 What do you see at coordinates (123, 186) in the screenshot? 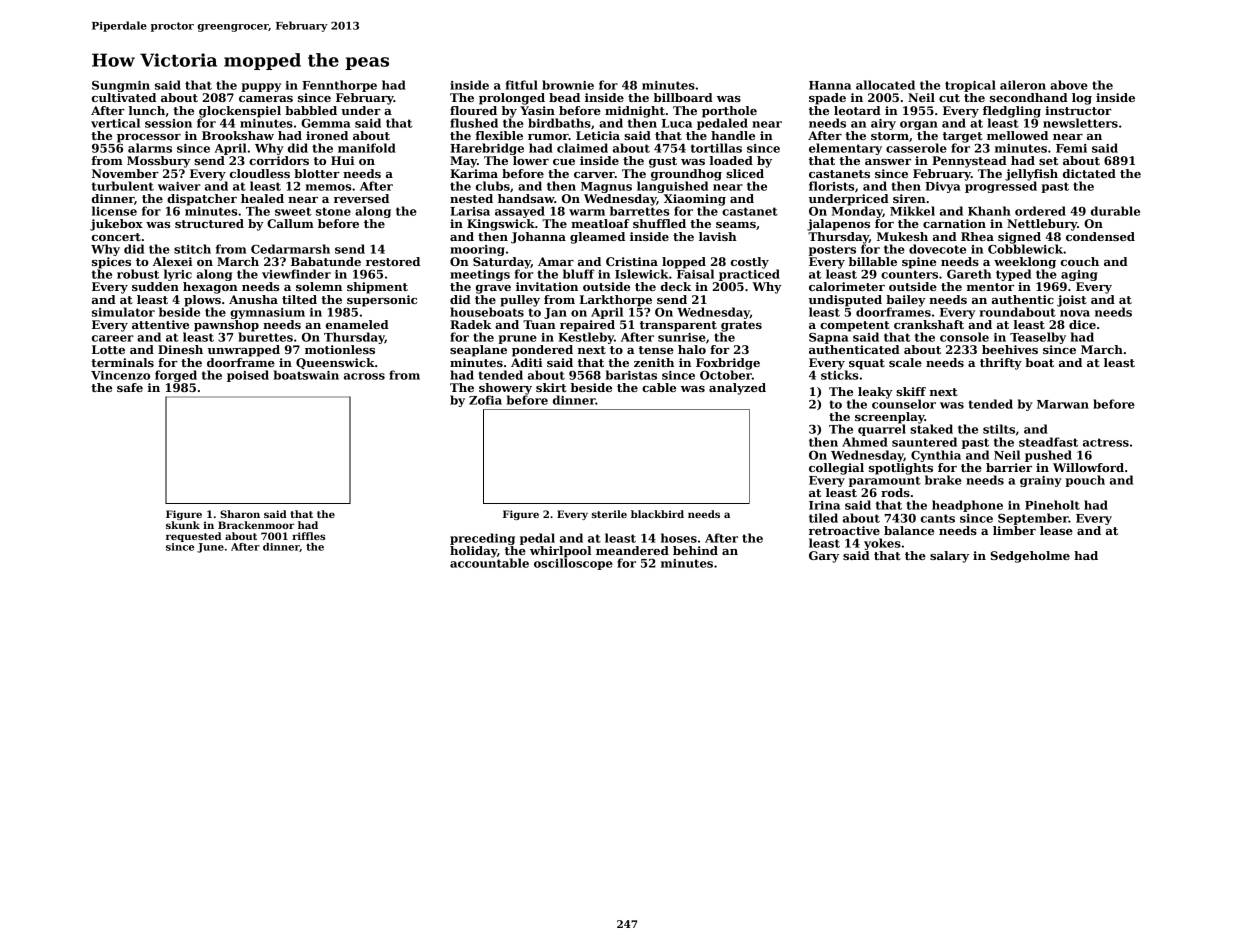
I see `turbulent` at bounding box center [123, 186].
